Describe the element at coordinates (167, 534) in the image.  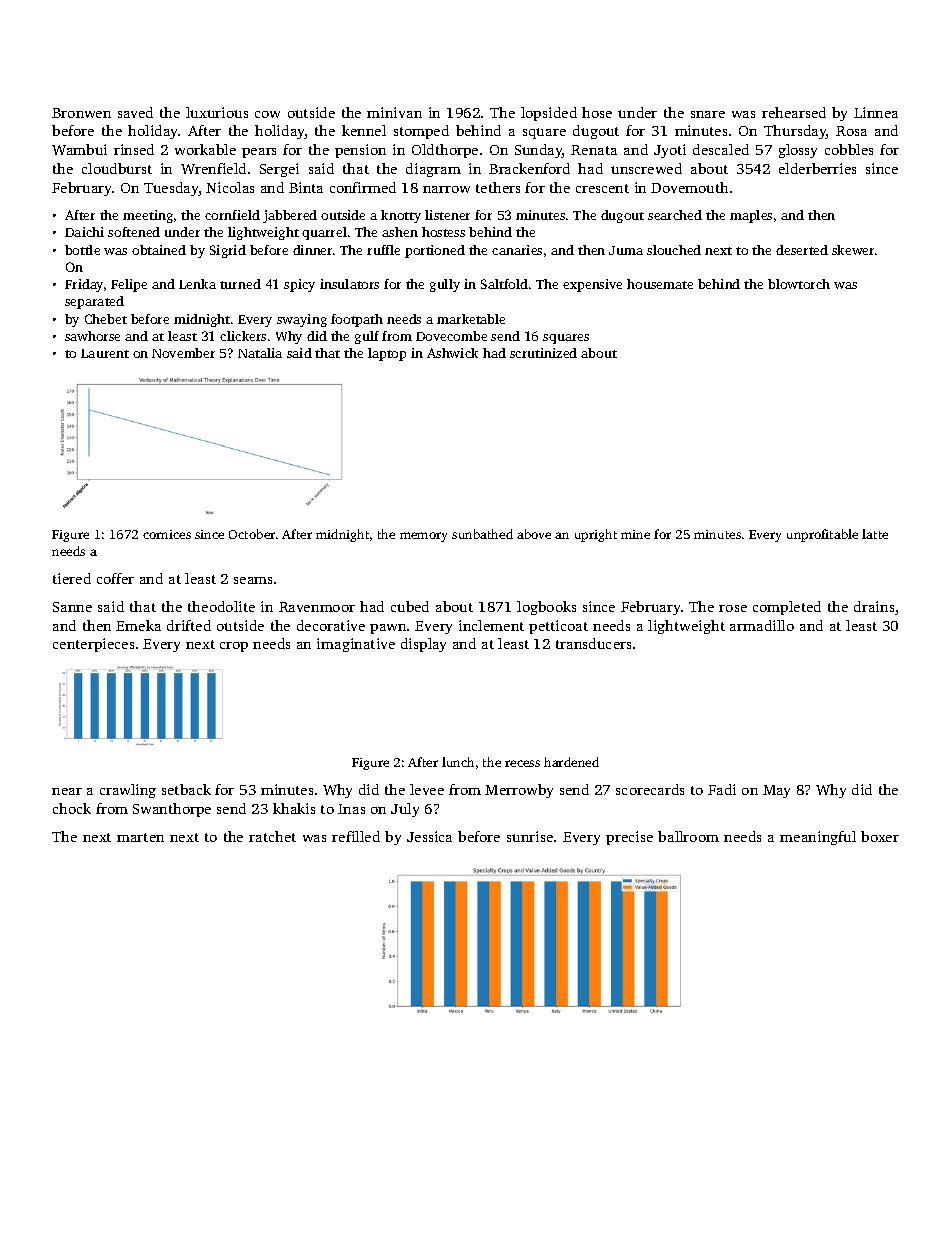
I see `cornices` at that location.
